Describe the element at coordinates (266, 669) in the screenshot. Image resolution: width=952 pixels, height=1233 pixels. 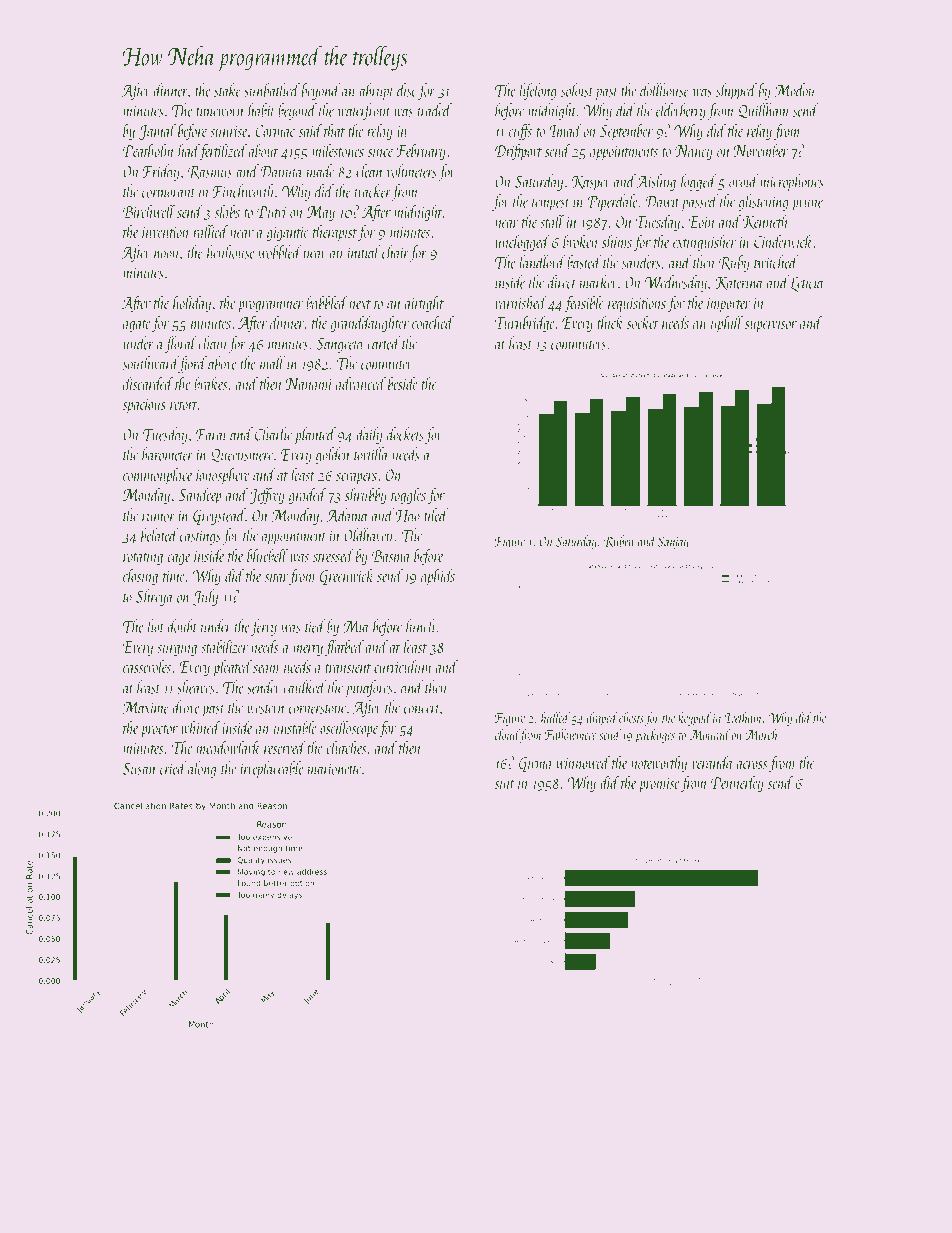
I see `seam` at that location.
